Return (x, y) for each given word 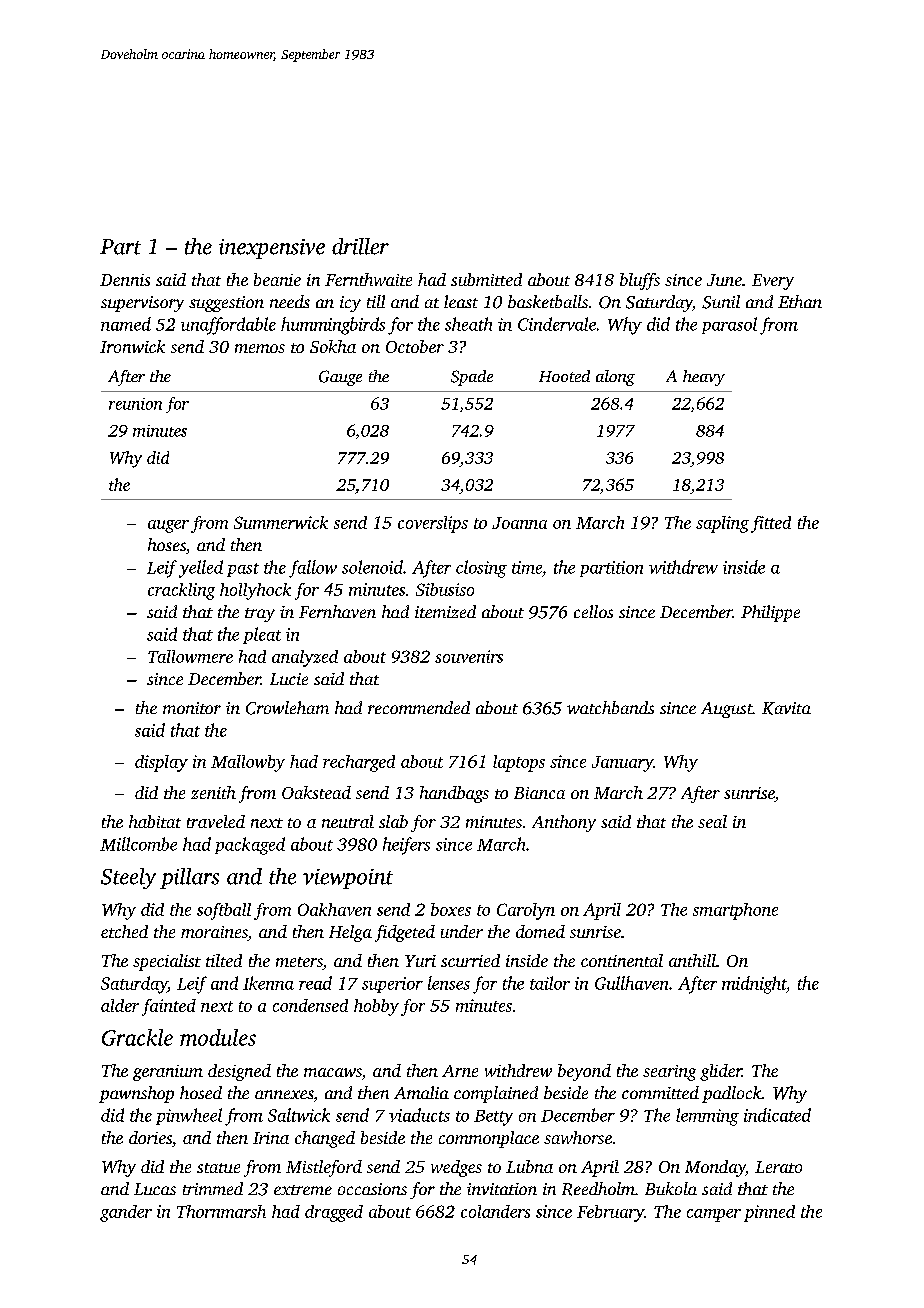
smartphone (735, 911)
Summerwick (281, 522)
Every (773, 282)
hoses (167, 544)
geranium (168, 1073)
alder (120, 1005)
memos (260, 348)
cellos (593, 611)
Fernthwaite (368, 279)
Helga (350, 933)
